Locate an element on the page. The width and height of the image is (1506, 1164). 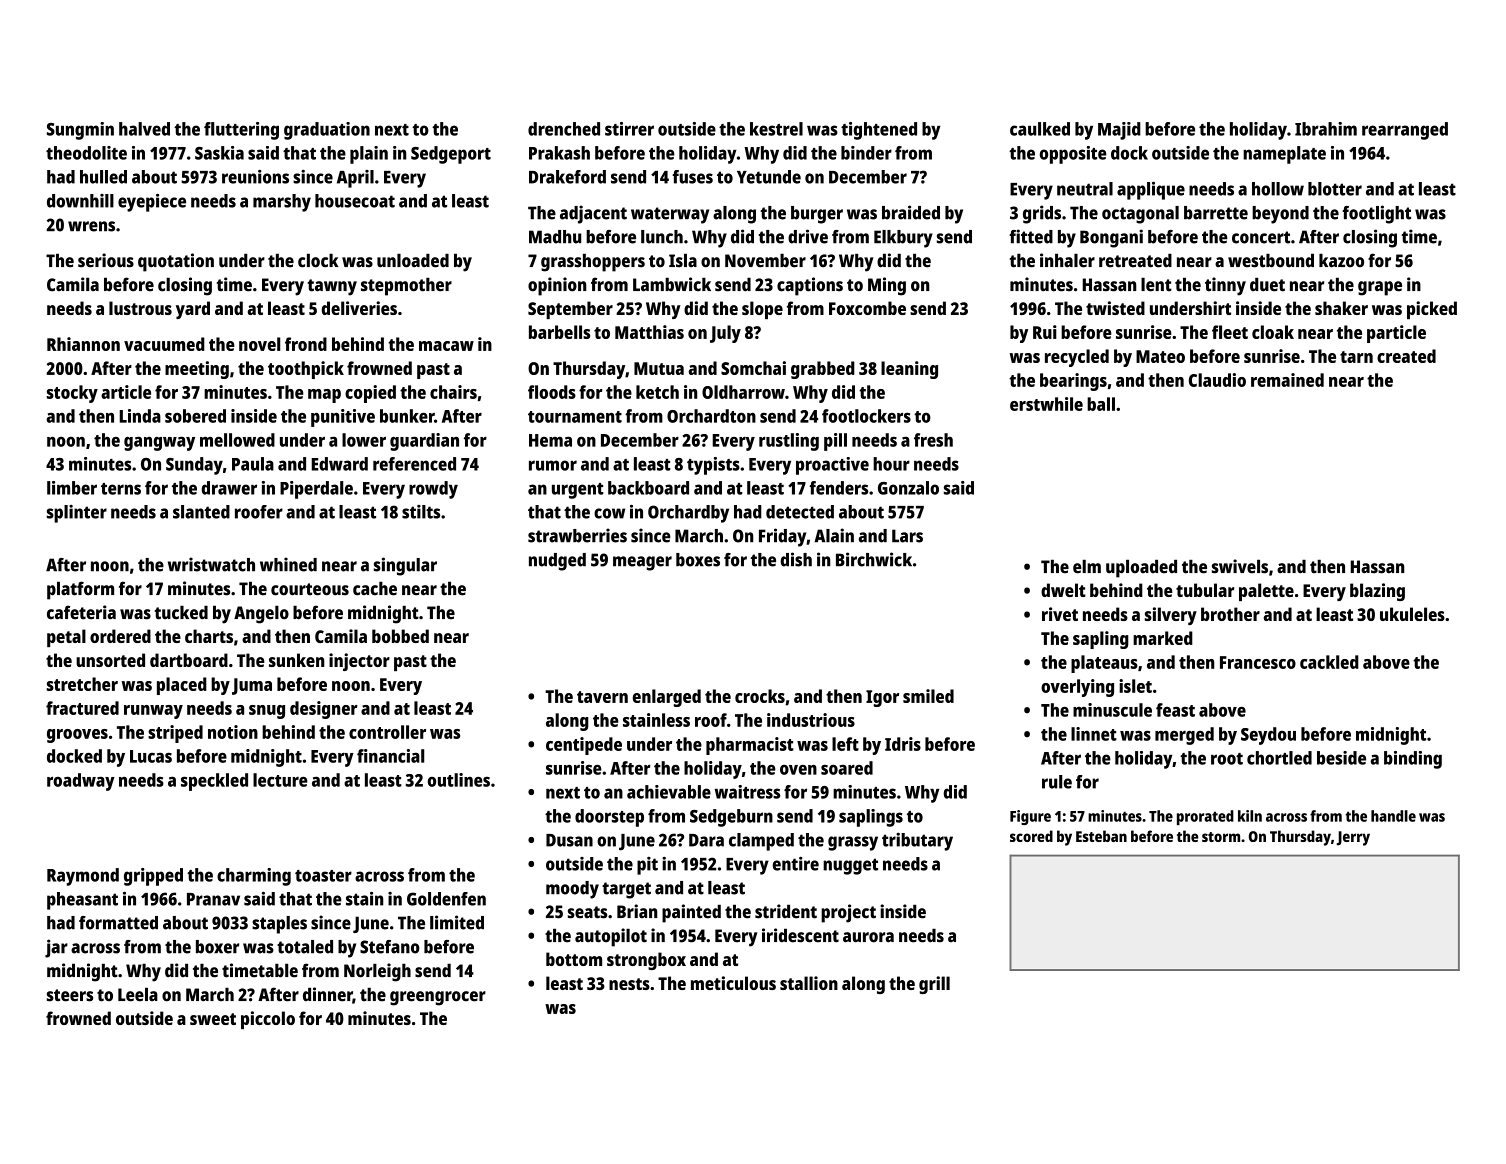
cackled is located at coordinates (1329, 662).
